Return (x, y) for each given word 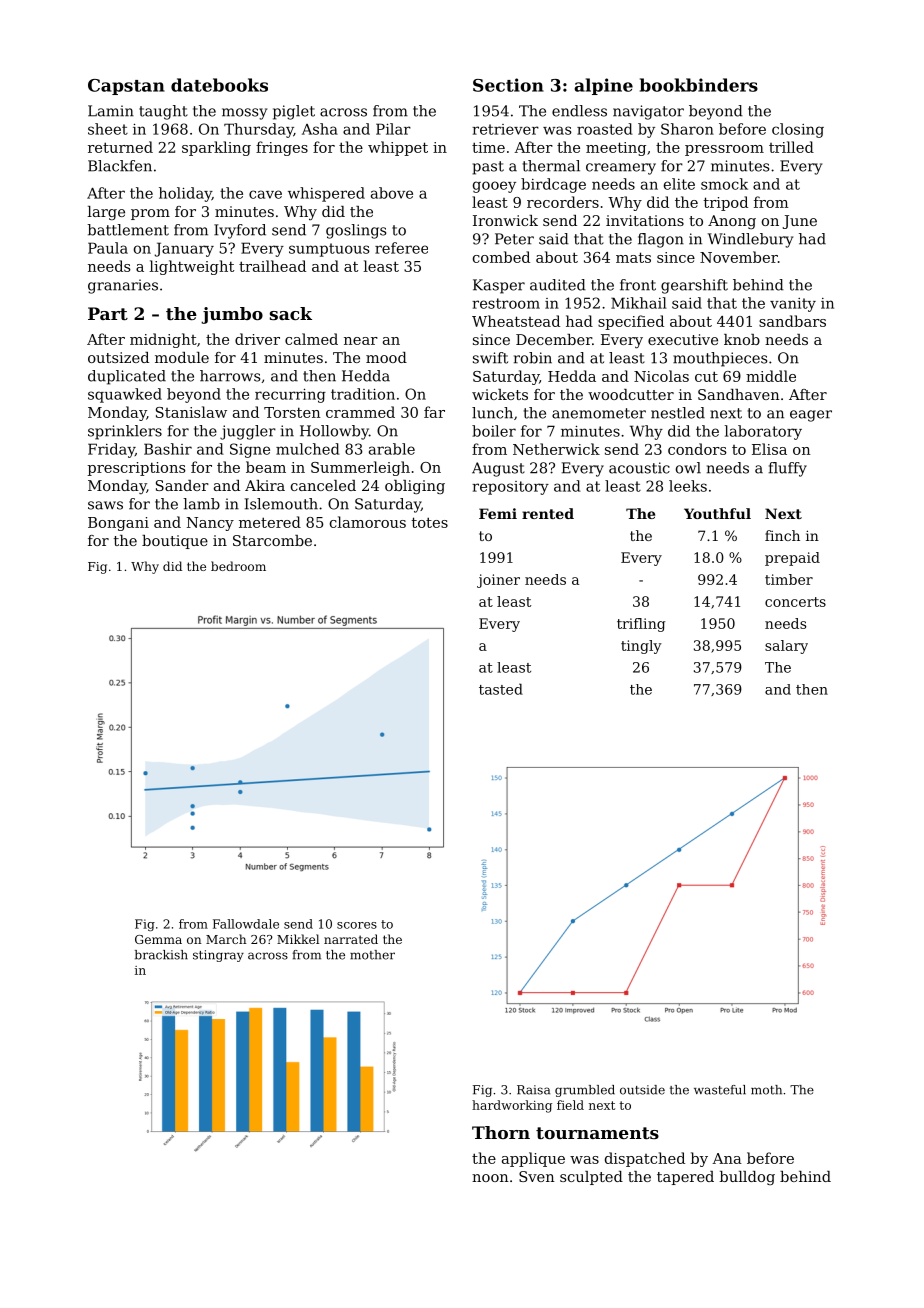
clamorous (368, 522)
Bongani (118, 524)
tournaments (597, 1133)
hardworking (512, 1106)
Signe (250, 450)
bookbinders (699, 85)
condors (697, 449)
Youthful (717, 513)
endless (579, 111)
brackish (161, 955)
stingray (218, 956)
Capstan (126, 87)
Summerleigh (360, 468)
